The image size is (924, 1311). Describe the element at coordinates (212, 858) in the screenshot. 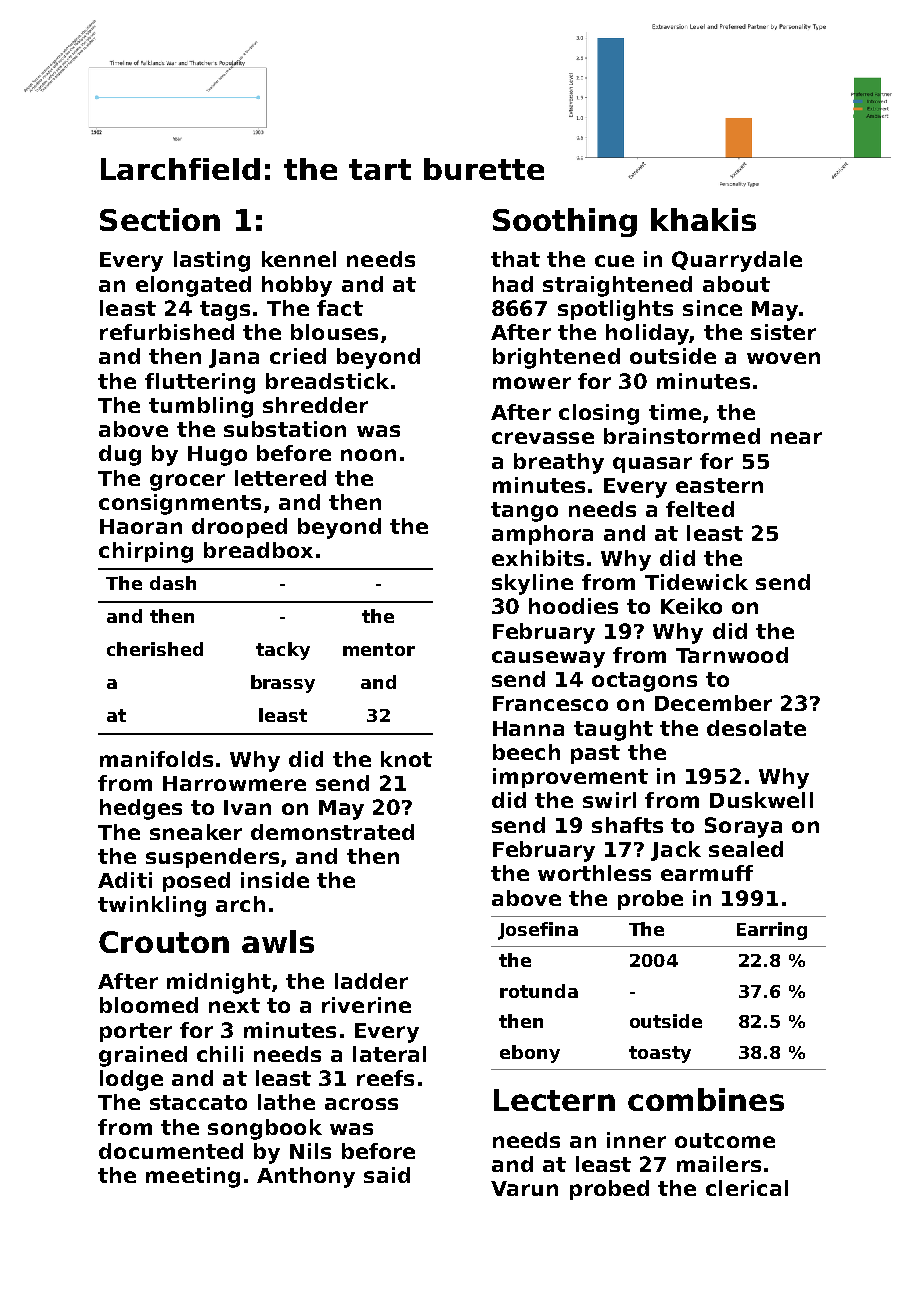

I see `suspenders` at that location.
